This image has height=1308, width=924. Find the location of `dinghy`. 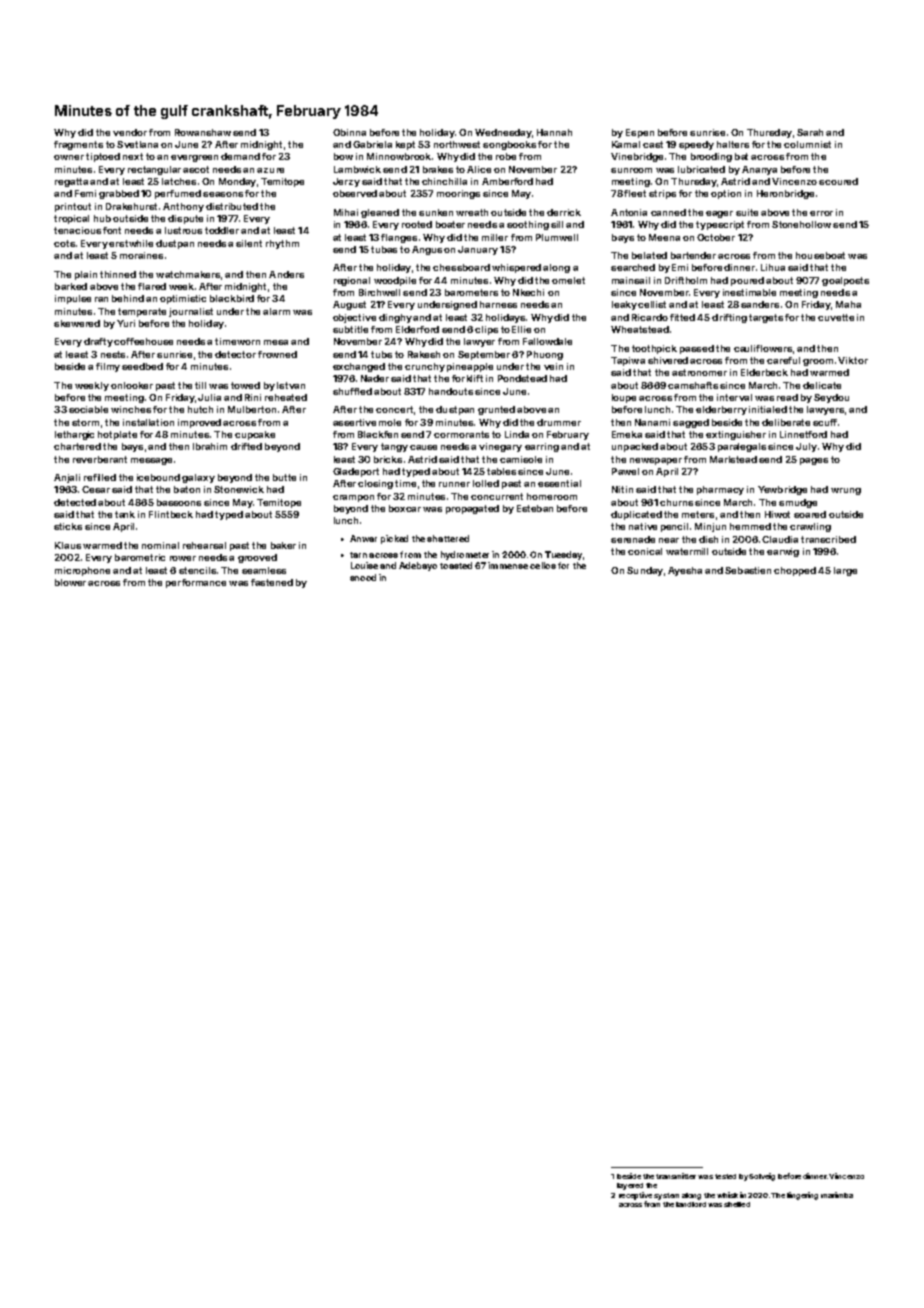

dinghy is located at coordinates (395, 318).
